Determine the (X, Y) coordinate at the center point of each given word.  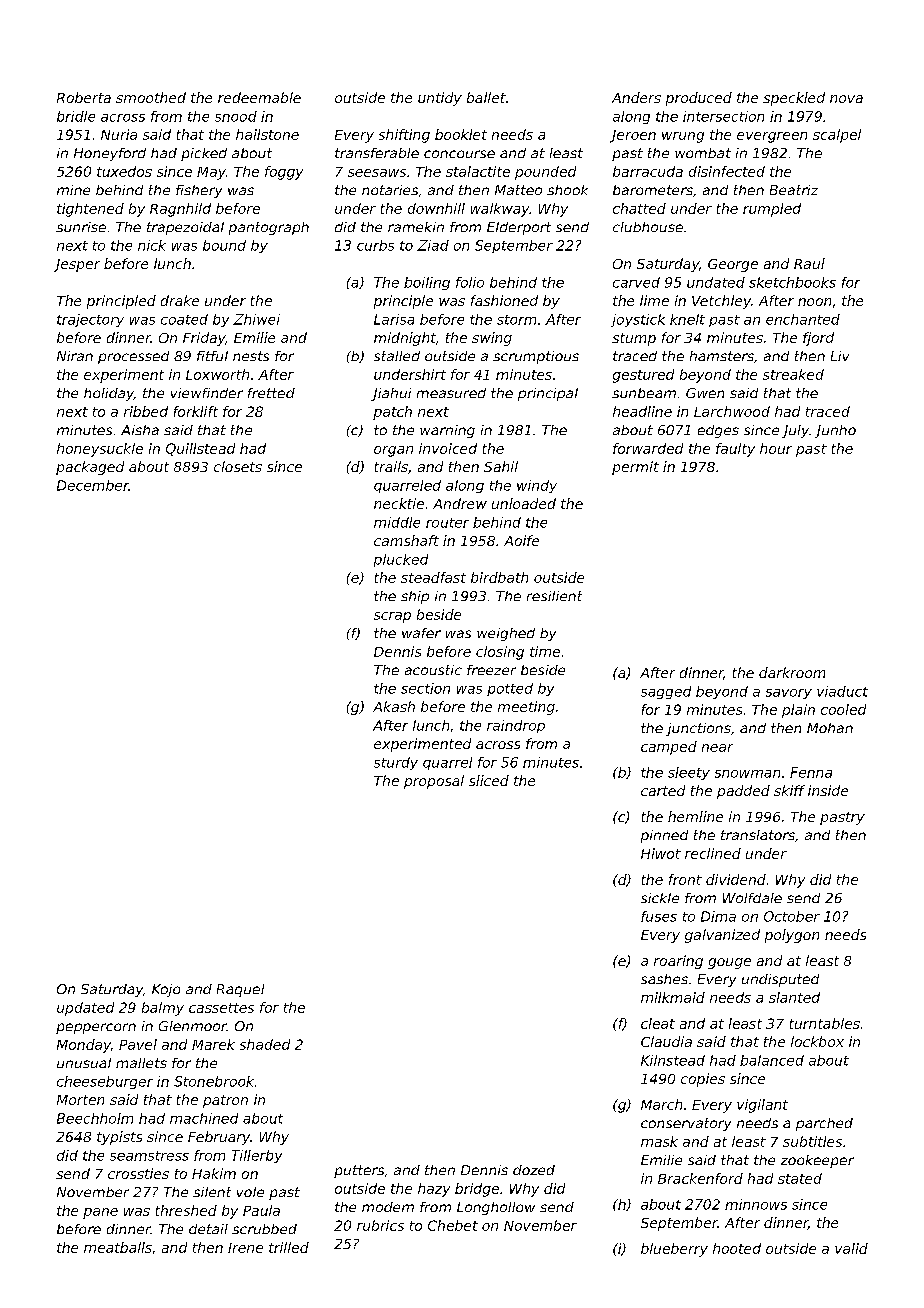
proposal (434, 782)
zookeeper (817, 1161)
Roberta (84, 97)
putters (359, 1171)
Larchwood (732, 411)
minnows (756, 1204)
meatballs (118, 1247)
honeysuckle (100, 450)
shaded (265, 1044)
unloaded (524, 503)
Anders (636, 97)
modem (388, 1207)
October (792, 916)
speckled (794, 99)
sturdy (396, 763)
